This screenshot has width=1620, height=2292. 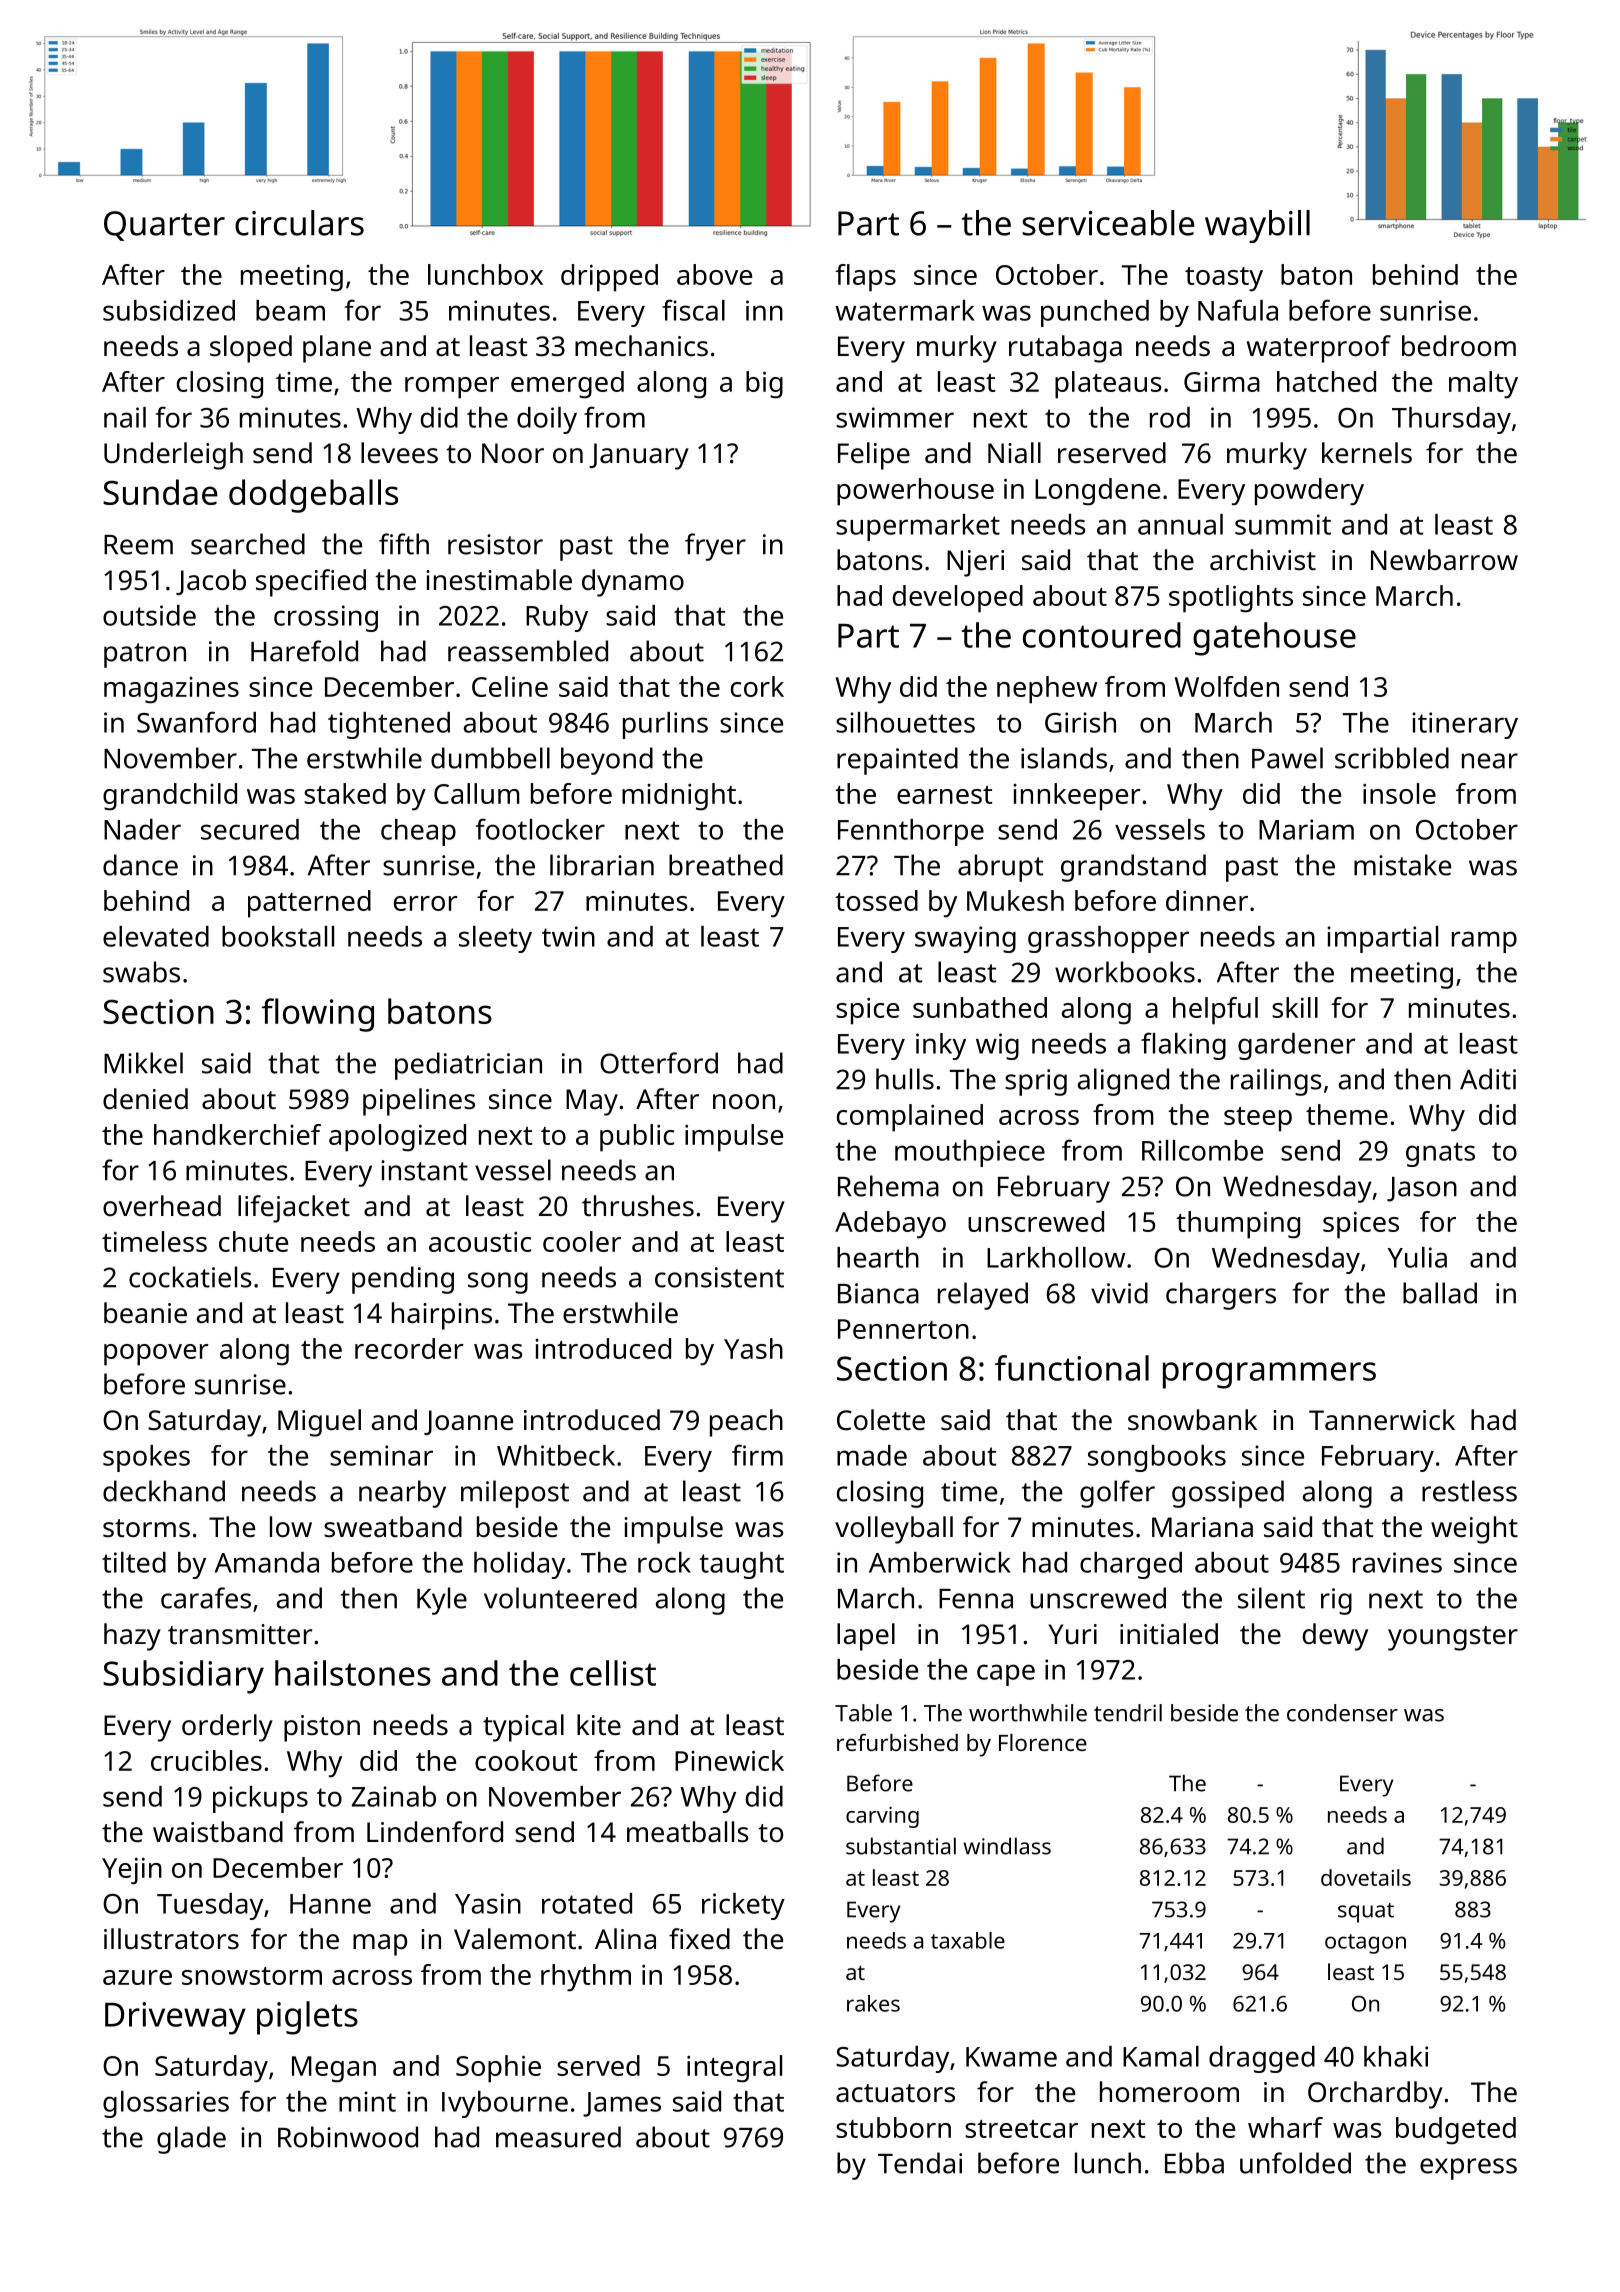 I want to click on Tendai, so click(x=920, y=2163).
